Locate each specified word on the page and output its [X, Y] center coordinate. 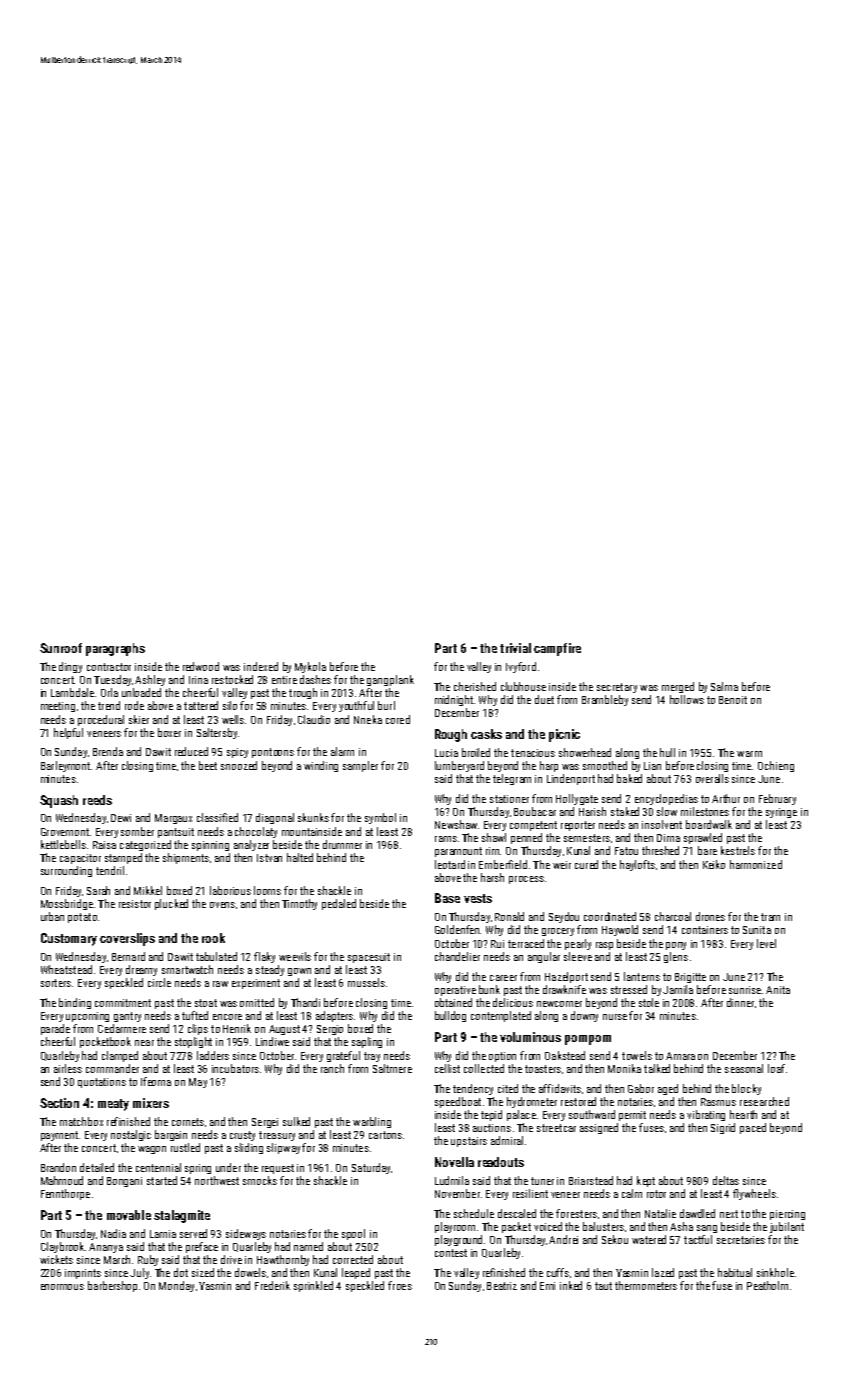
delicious [513, 1002]
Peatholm [767, 1285]
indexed [261, 666]
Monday [176, 1286]
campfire [557, 649]
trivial [515, 648]
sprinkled [313, 1286]
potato [82, 918]
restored [578, 1101]
